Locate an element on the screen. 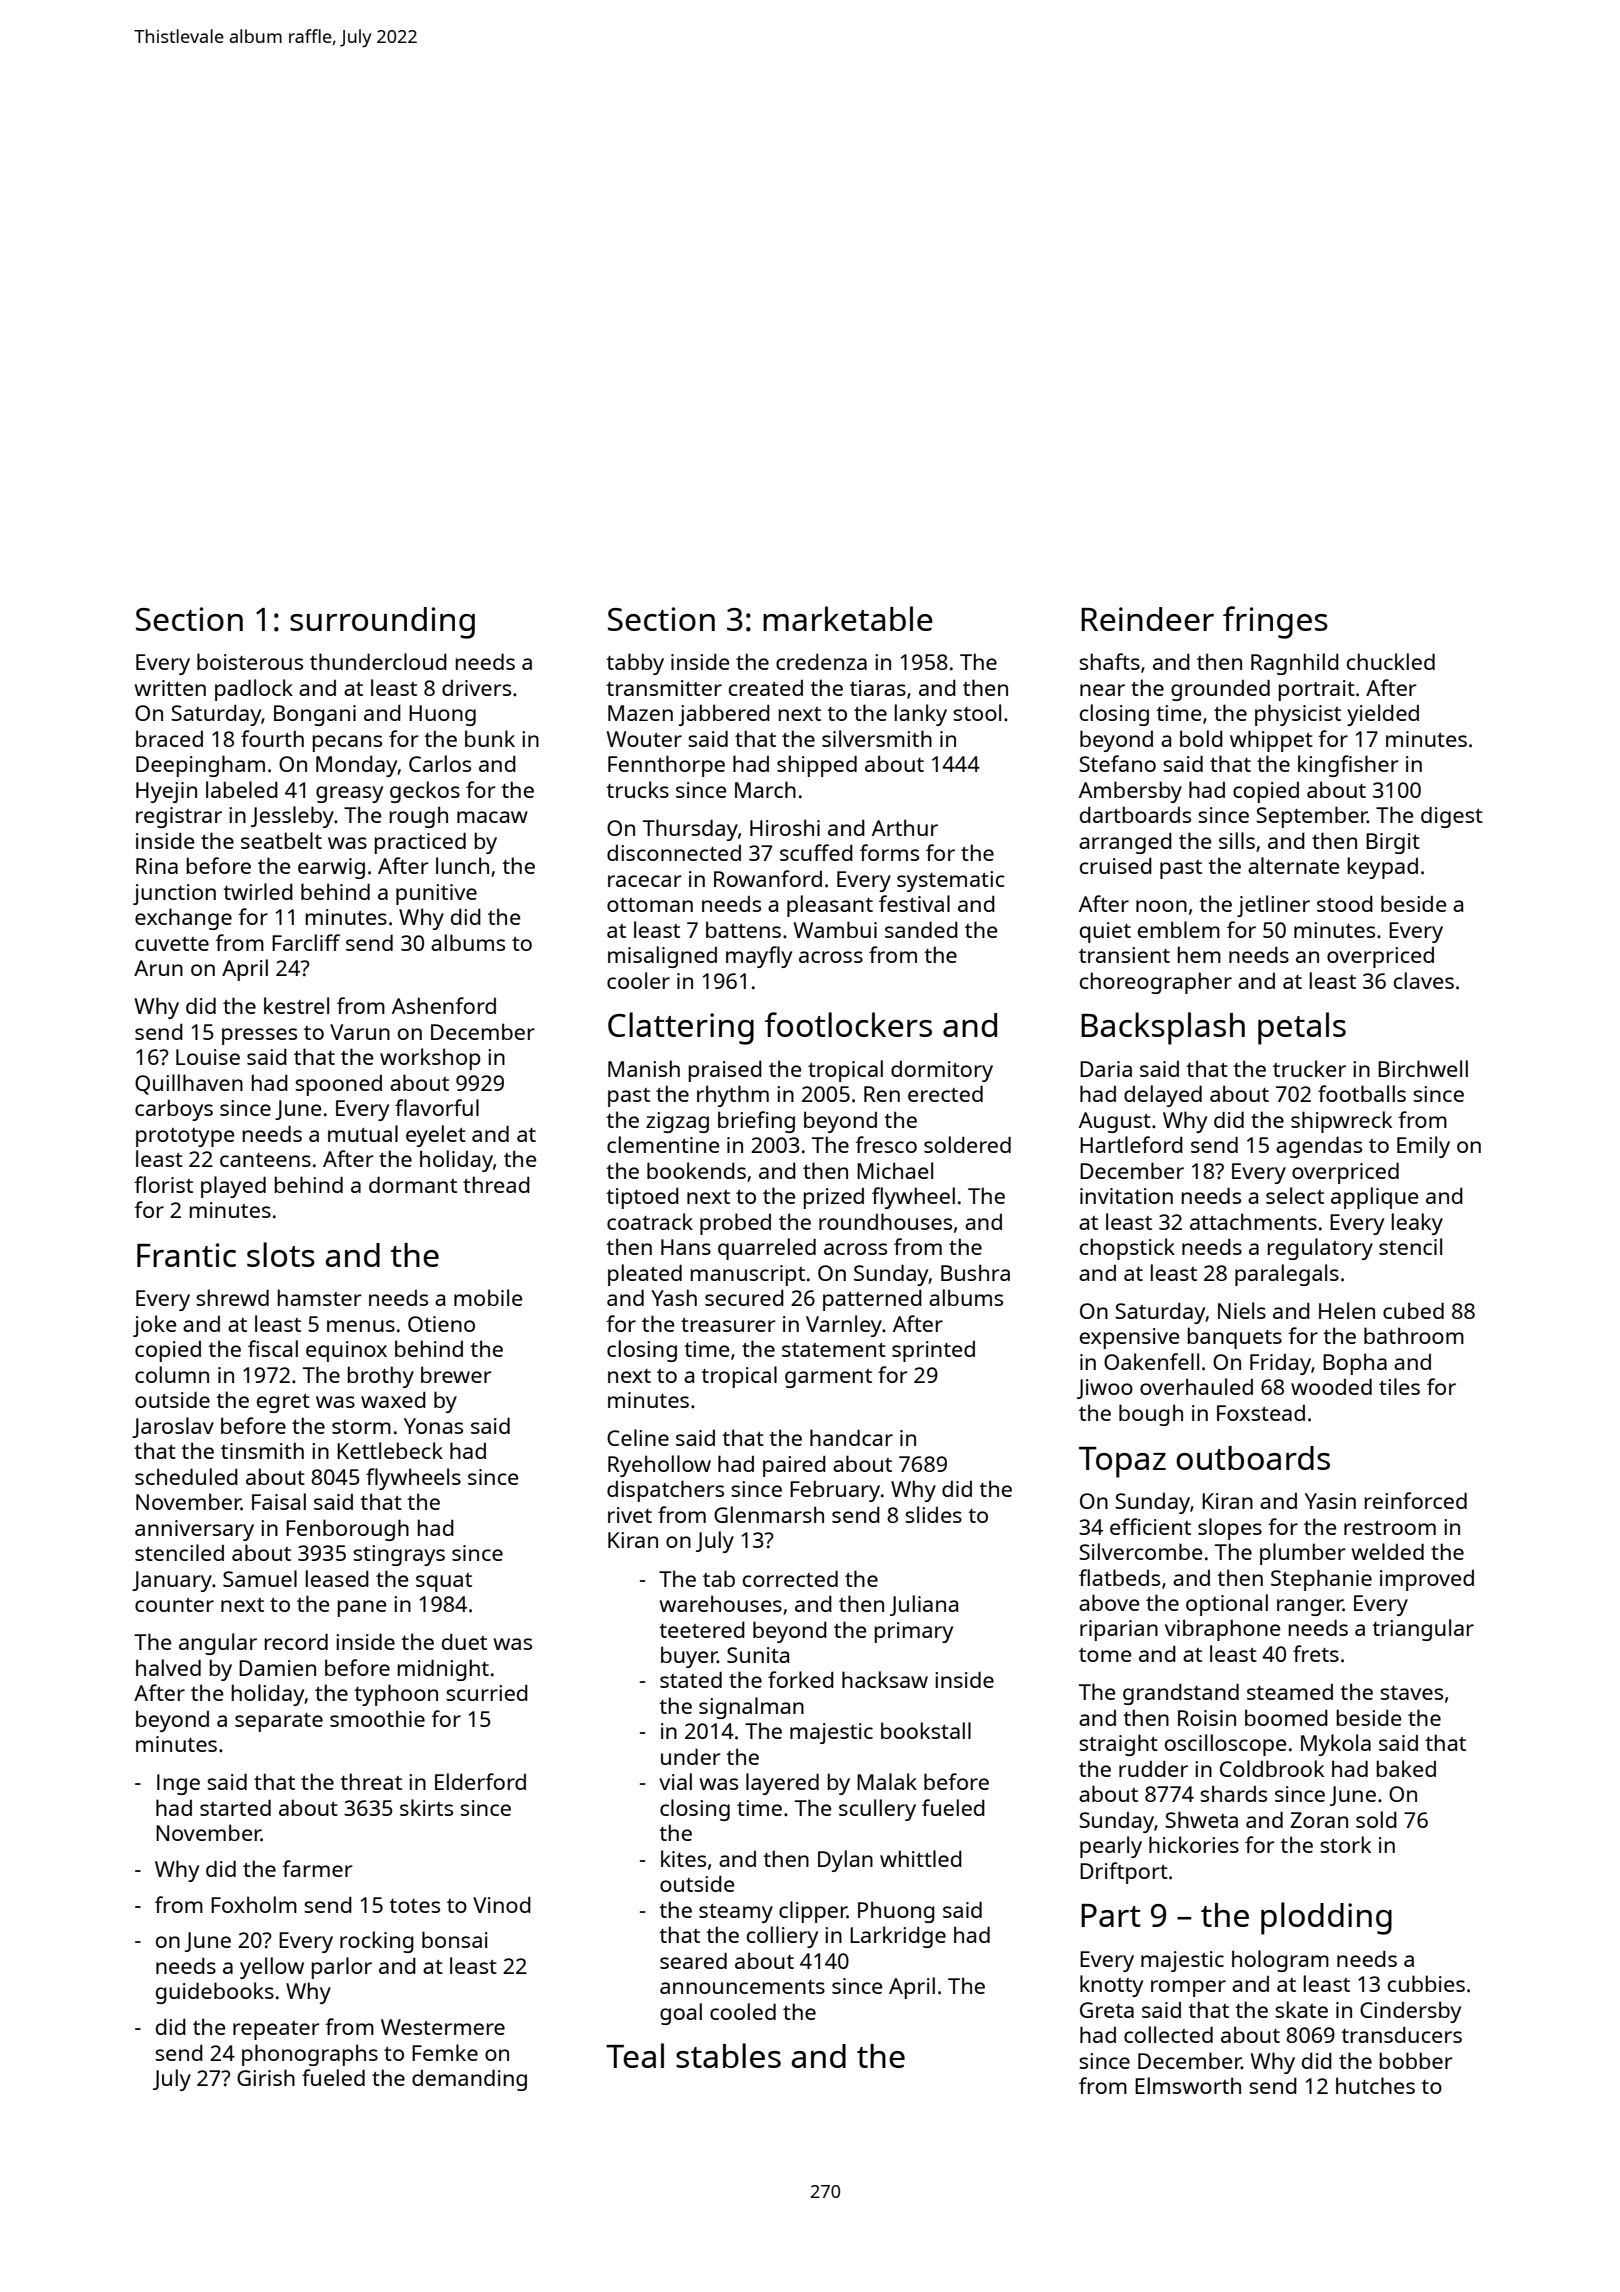 The image size is (1620, 2292). Femke is located at coordinates (445, 2052).
